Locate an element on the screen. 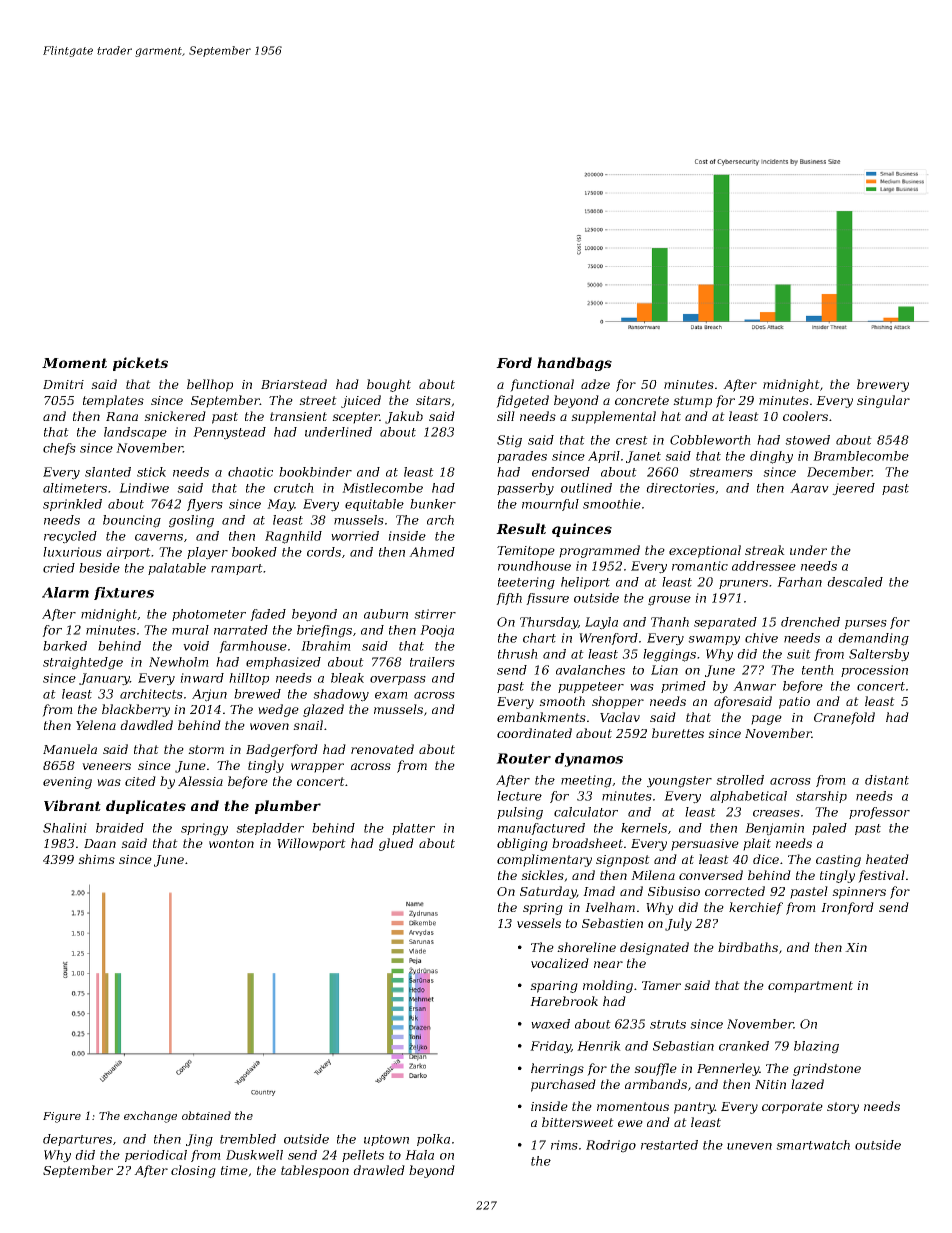 The image size is (952, 1233). shims is located at coordinates (96, 859).
